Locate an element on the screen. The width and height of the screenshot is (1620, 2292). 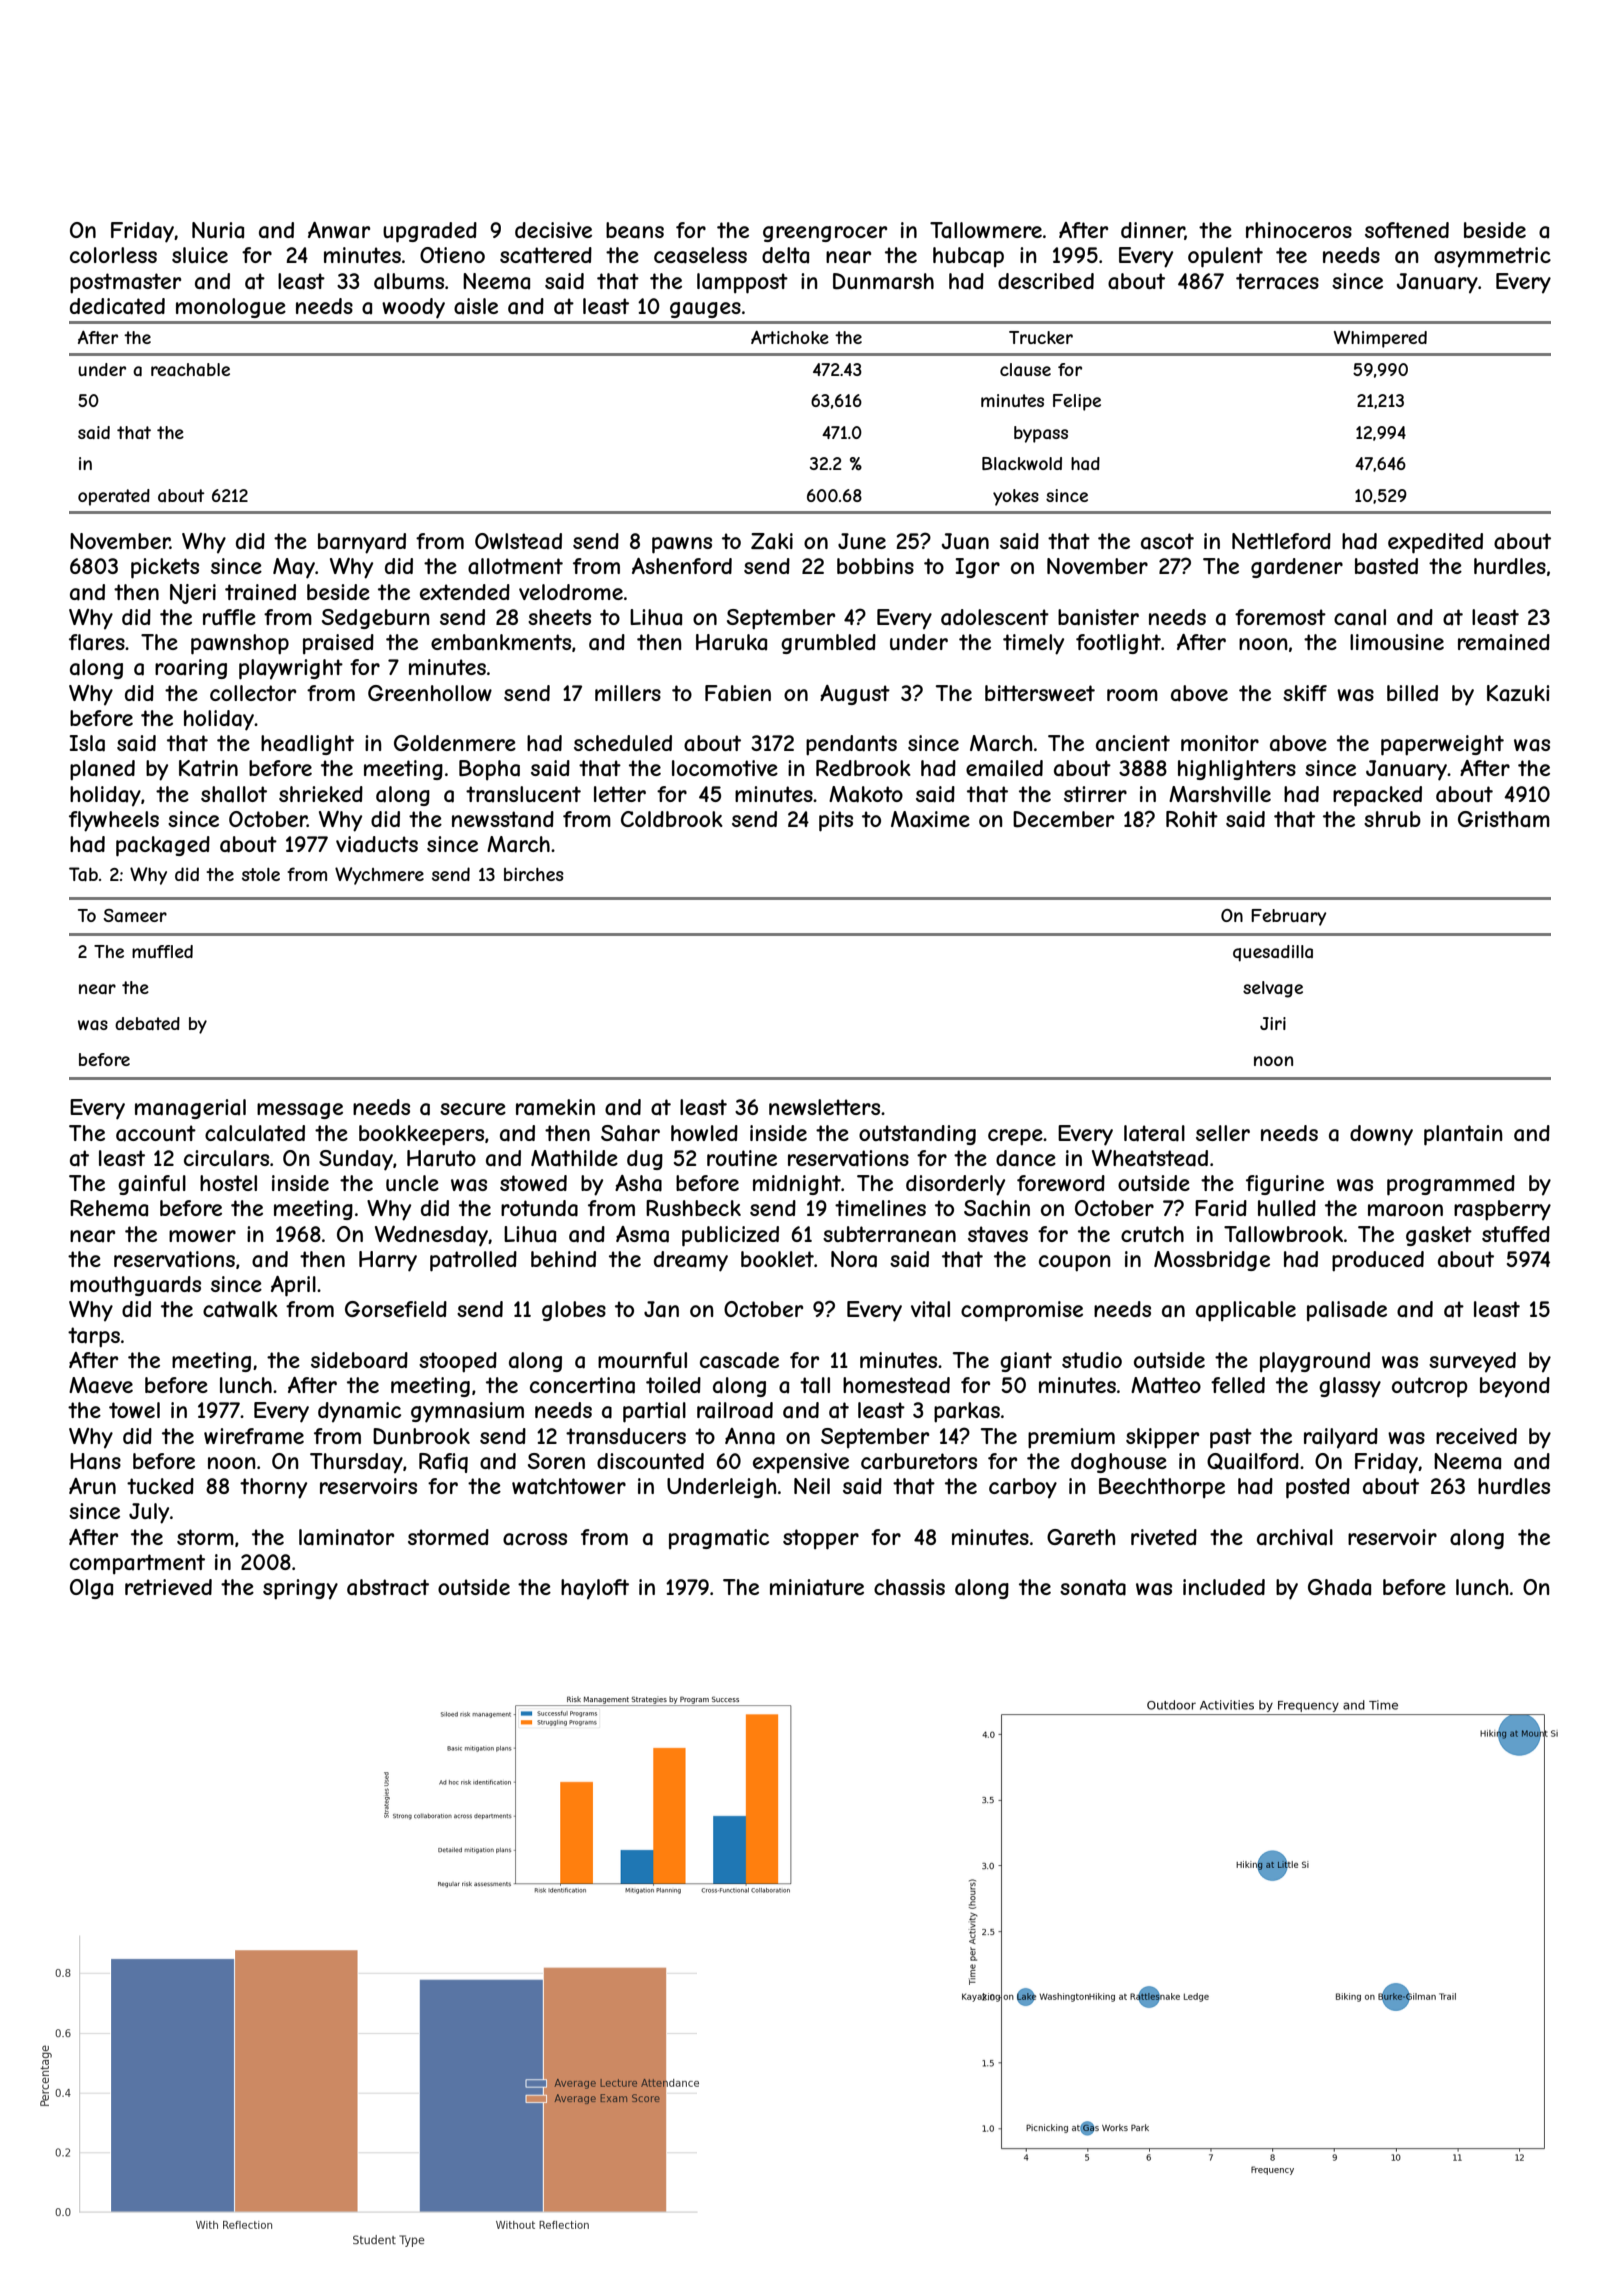
catwalk is located at coordinates (240, 1309).
